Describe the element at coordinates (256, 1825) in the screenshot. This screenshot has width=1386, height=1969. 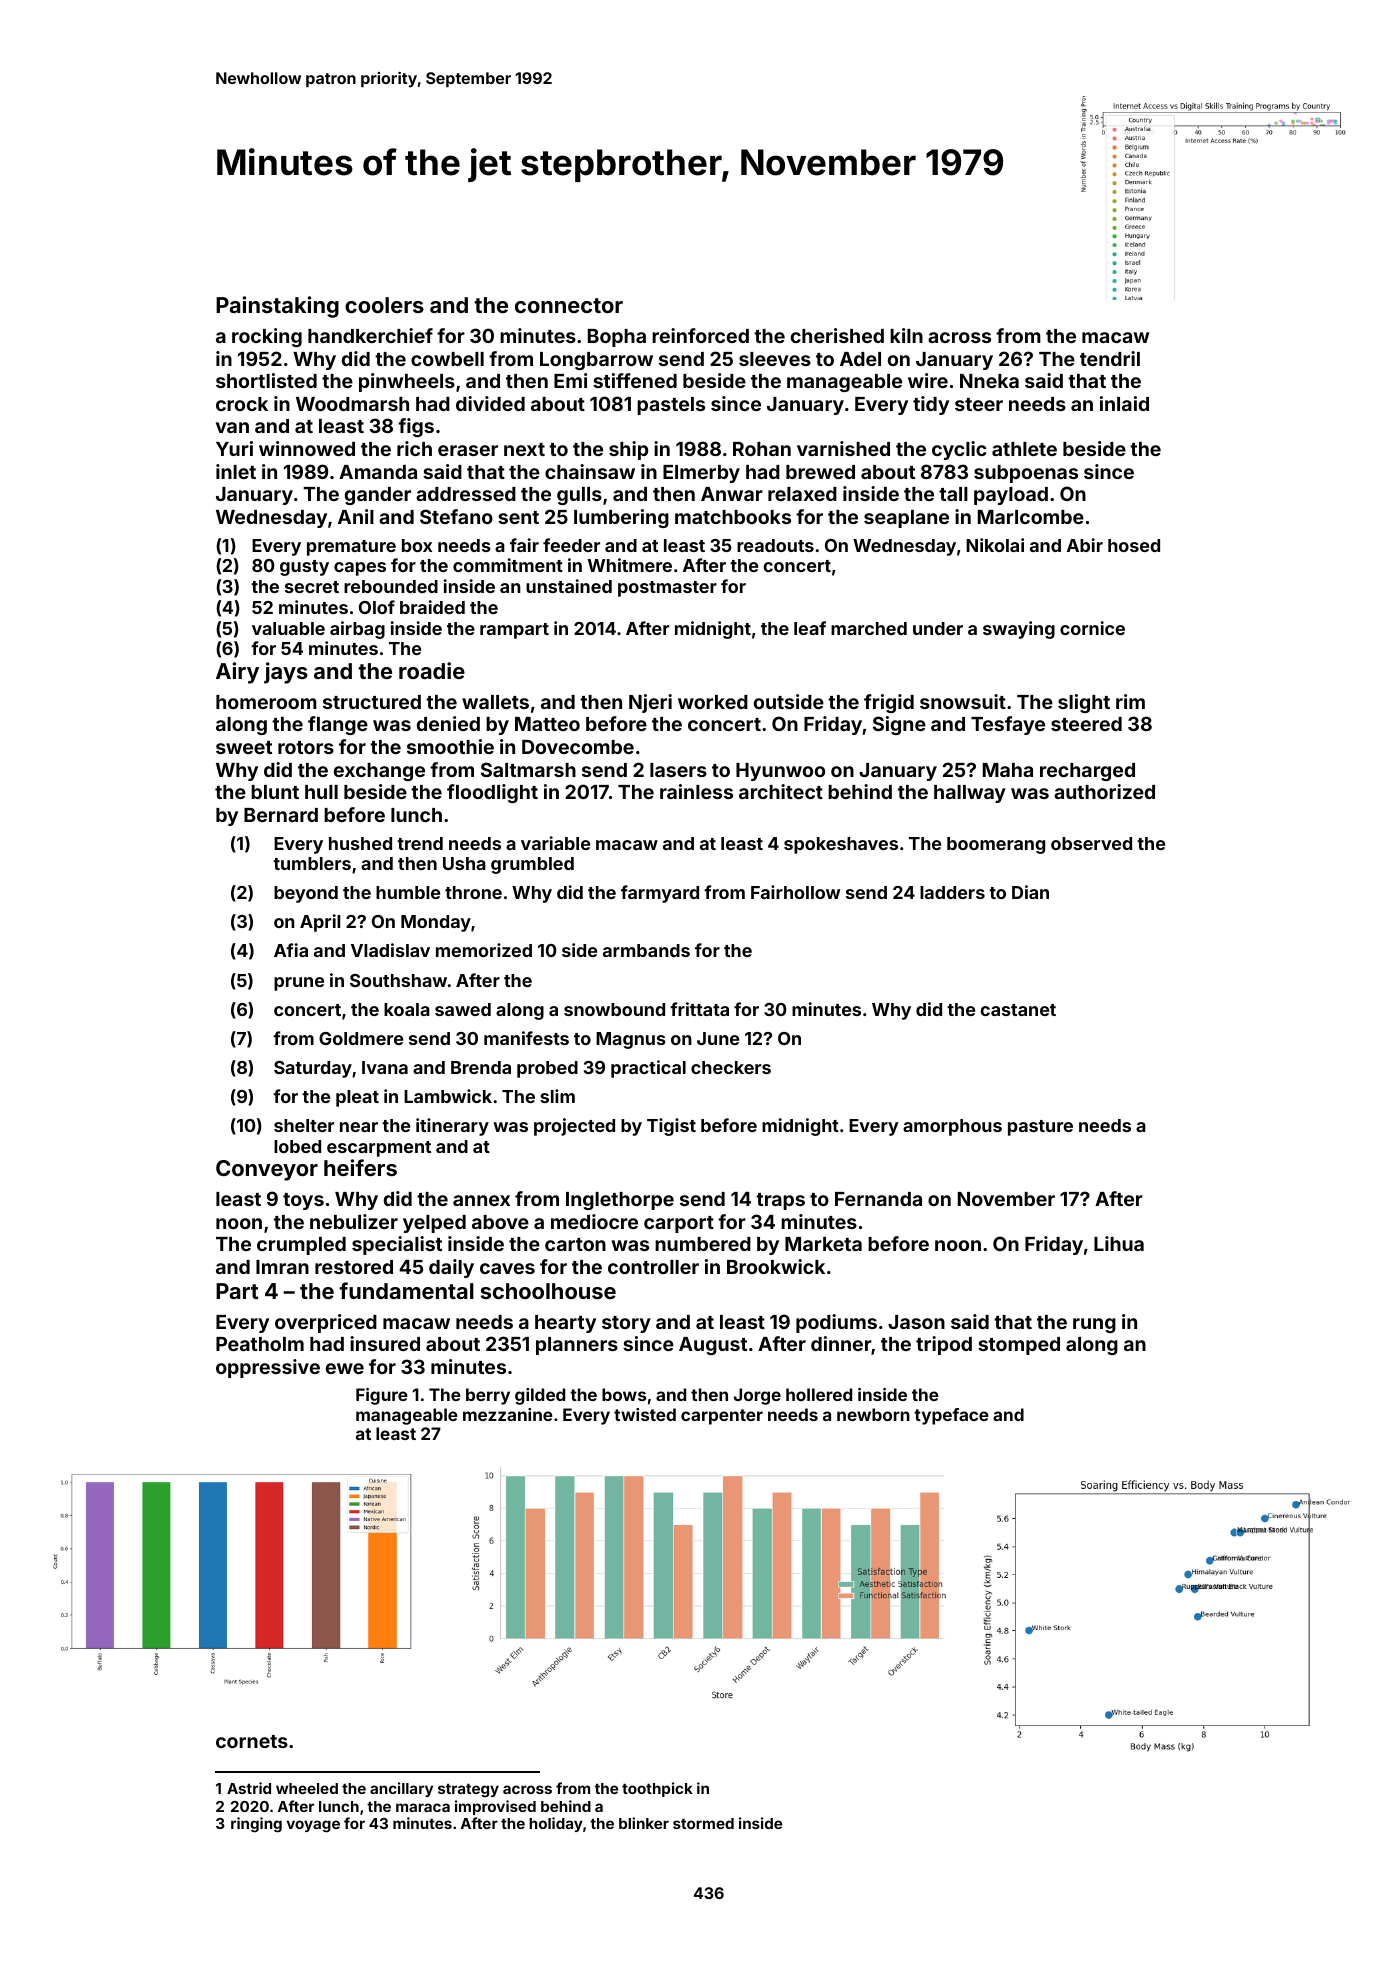
I see `ringing` at that location.
